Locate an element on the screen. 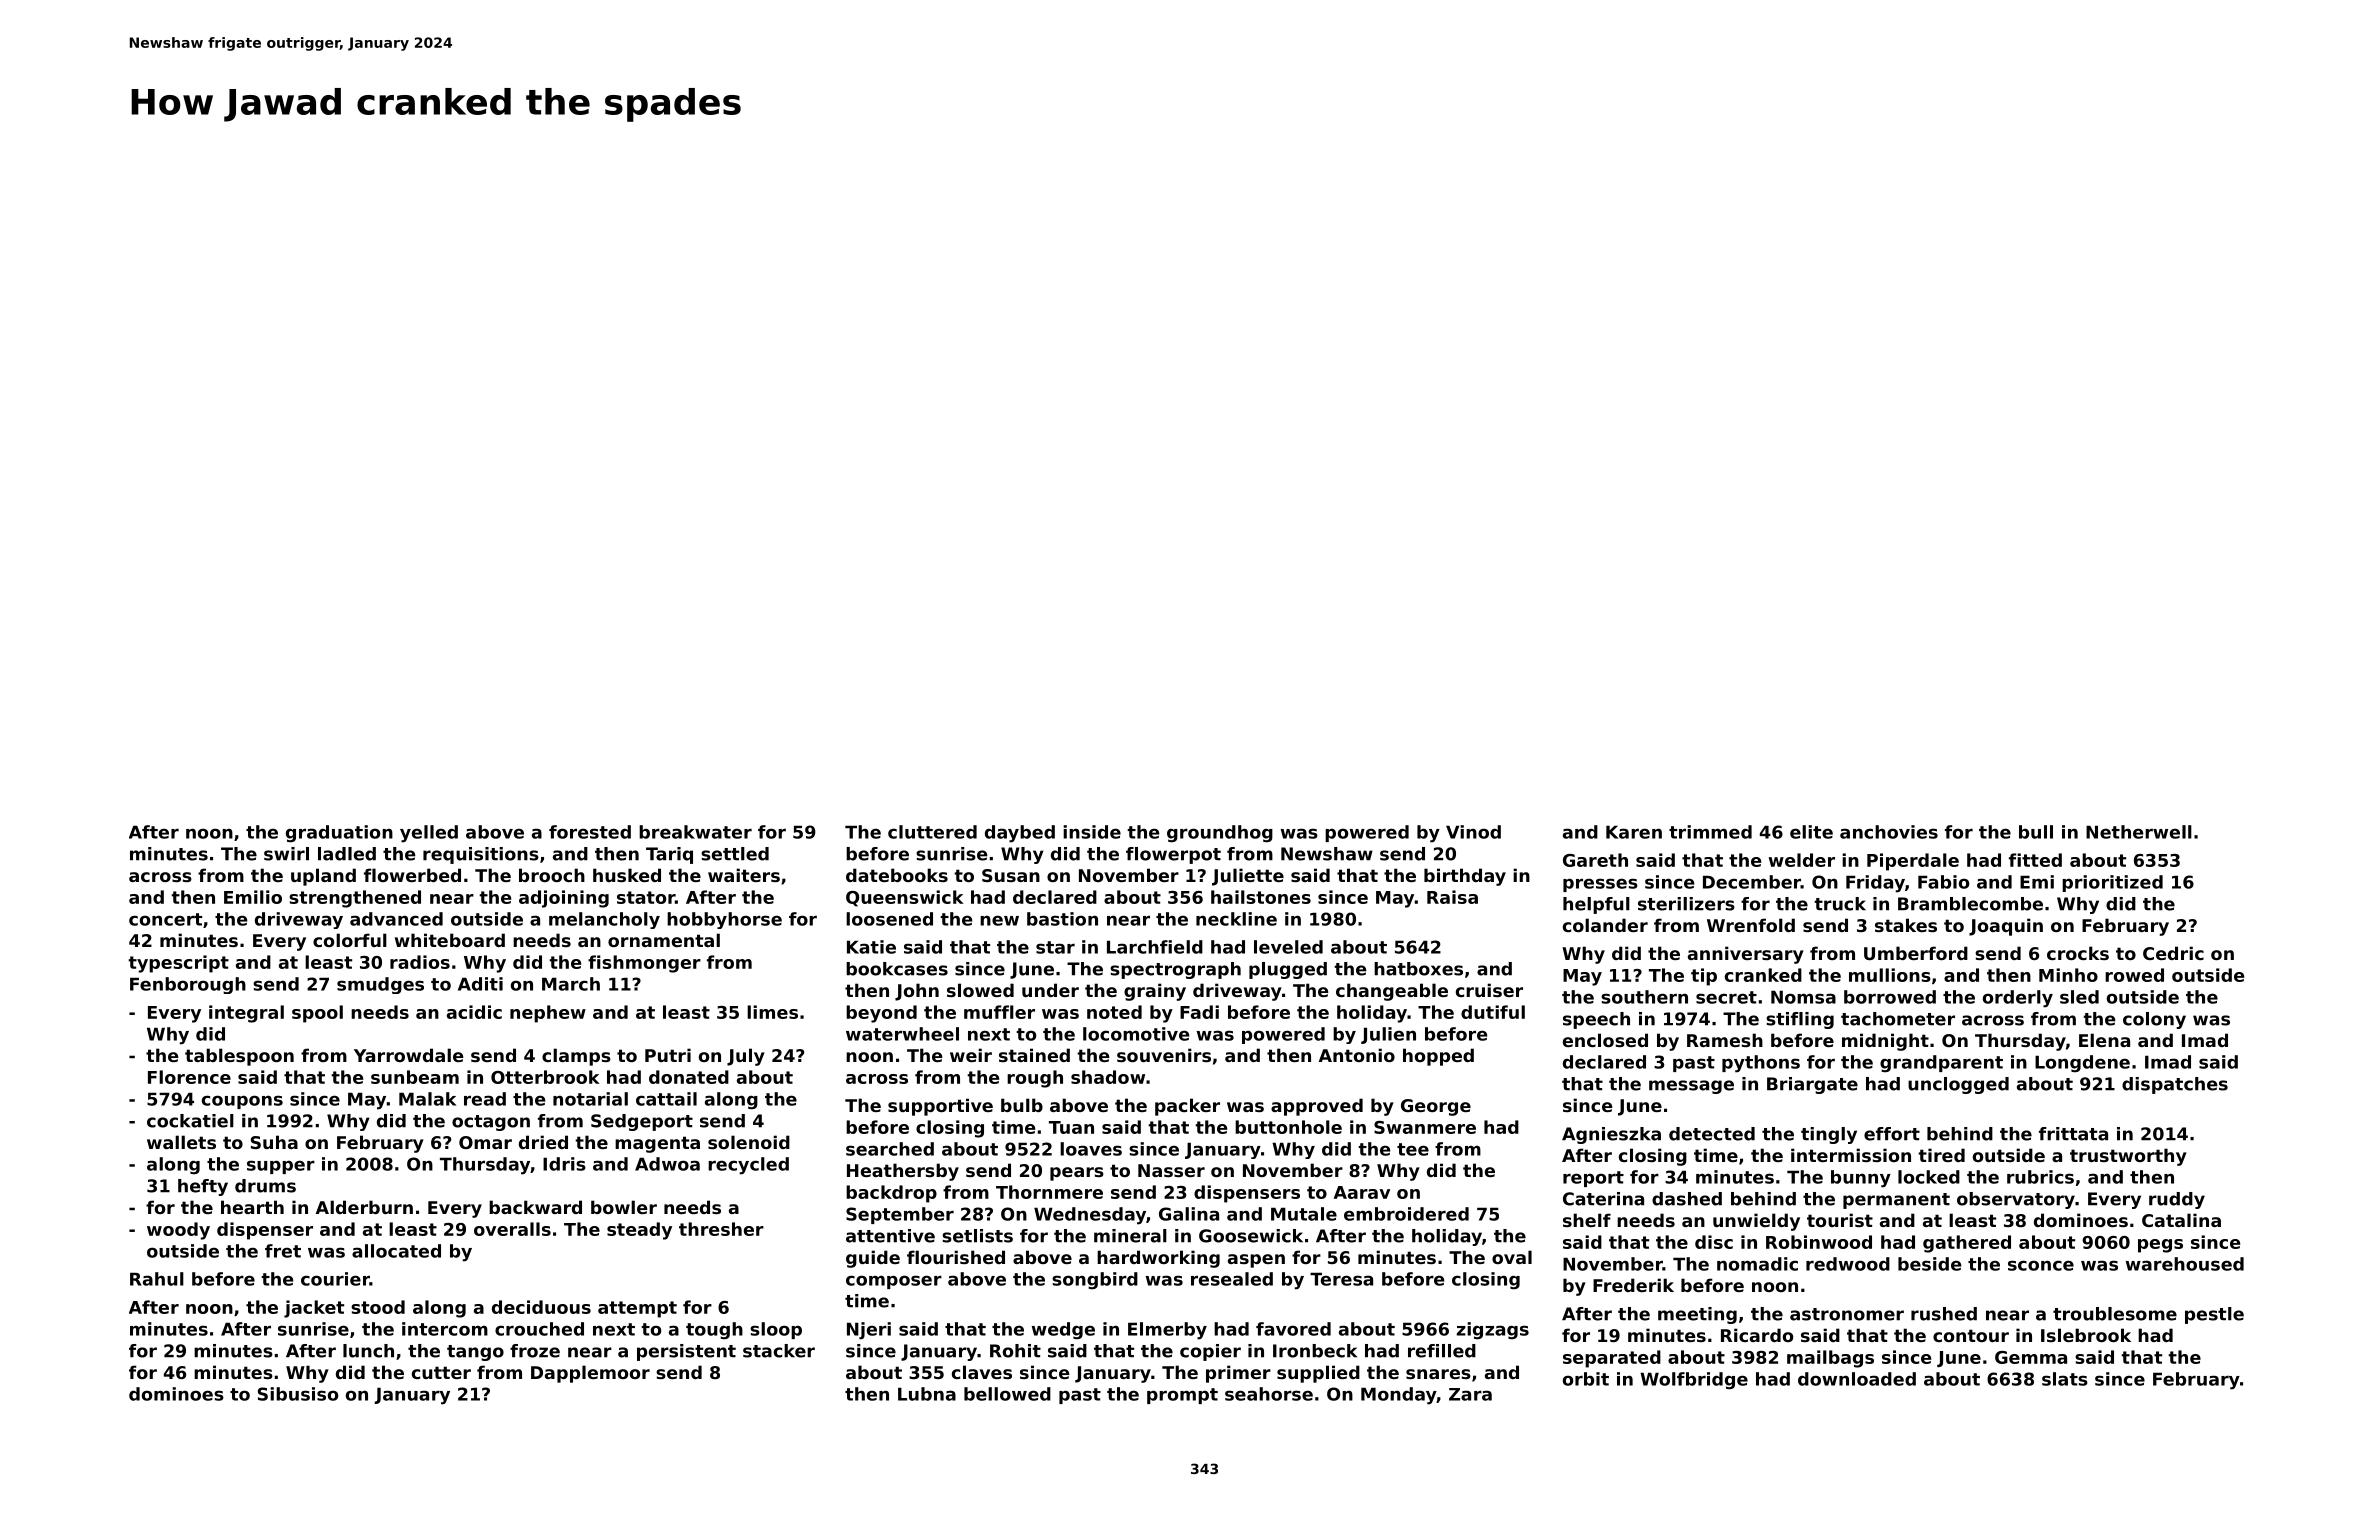  bastion is located at coordinates (1062, 919).
